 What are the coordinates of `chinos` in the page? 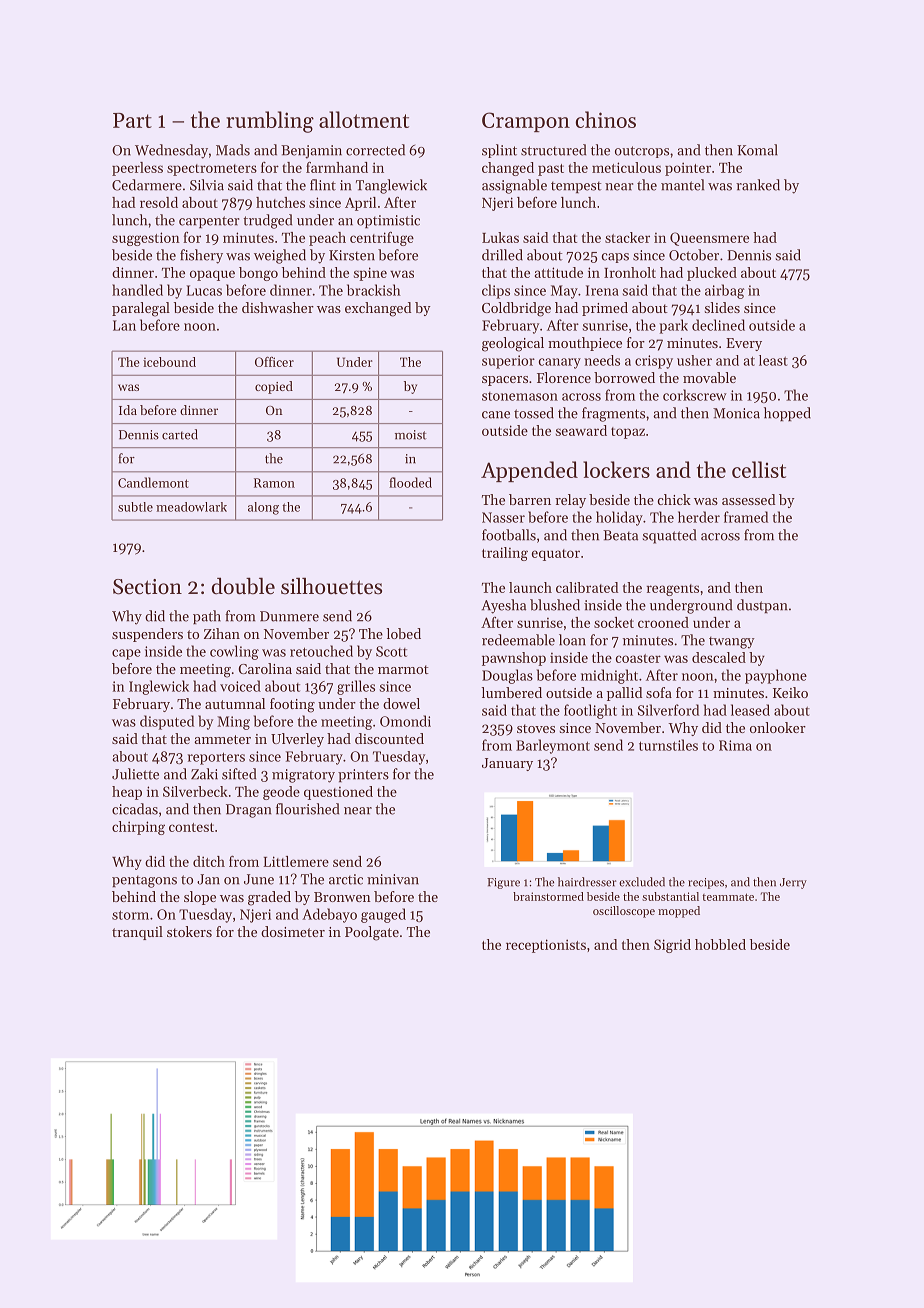 It's located at (605, 119).
